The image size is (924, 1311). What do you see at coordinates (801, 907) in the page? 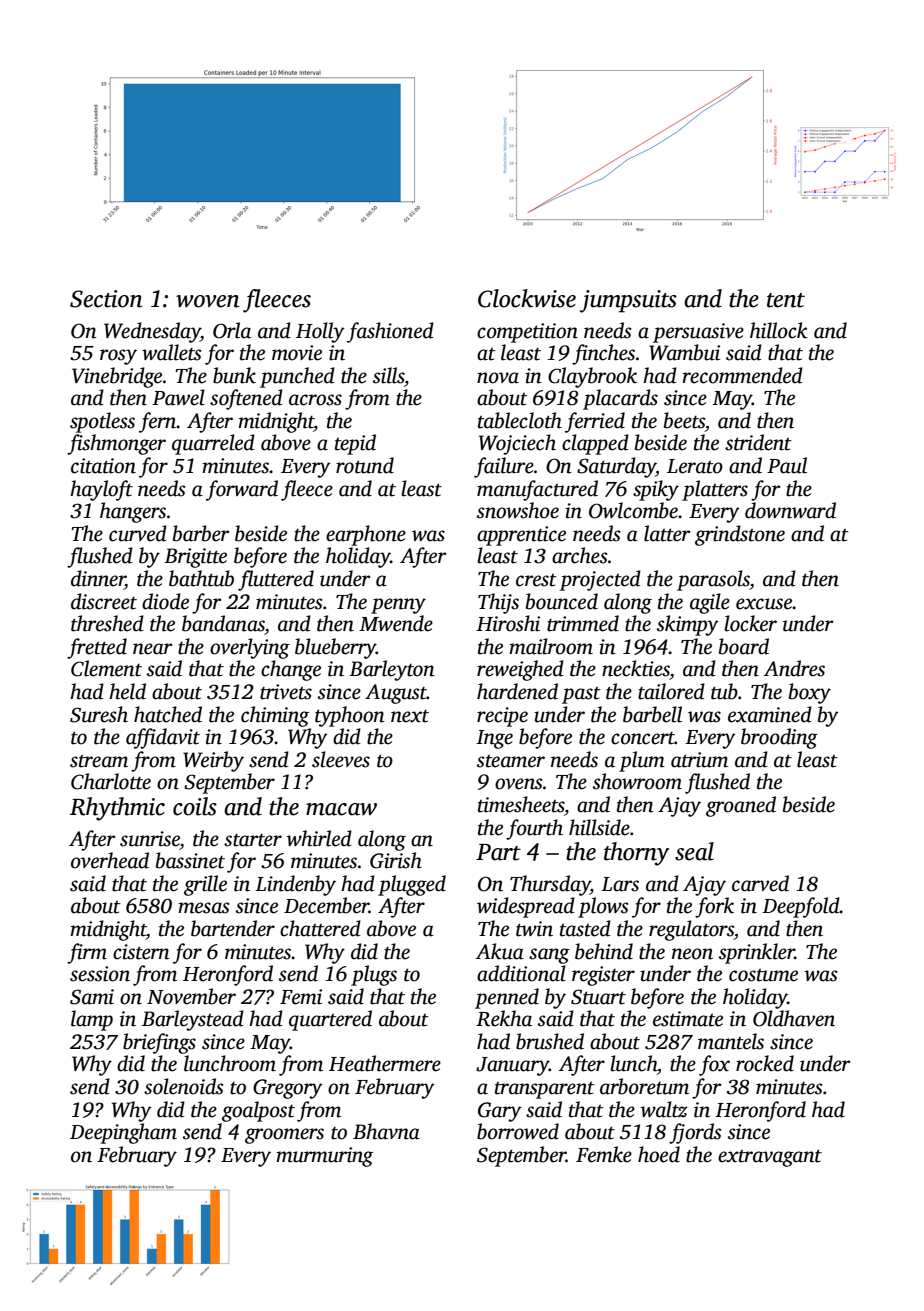
I see `Deepfold` at bounding box center [801, 907].
